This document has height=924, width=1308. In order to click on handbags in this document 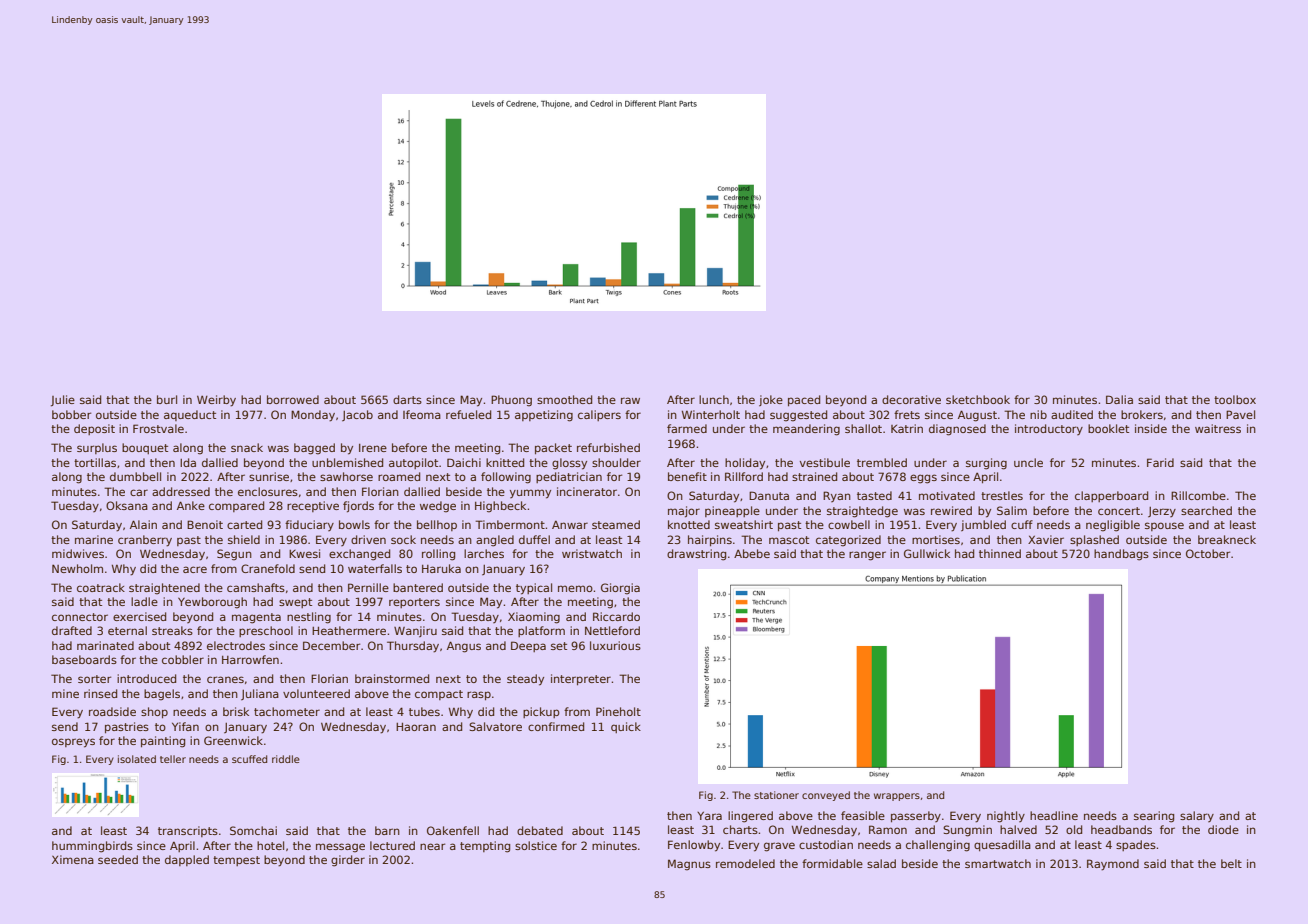, I will do `click(1121, 555)`.
